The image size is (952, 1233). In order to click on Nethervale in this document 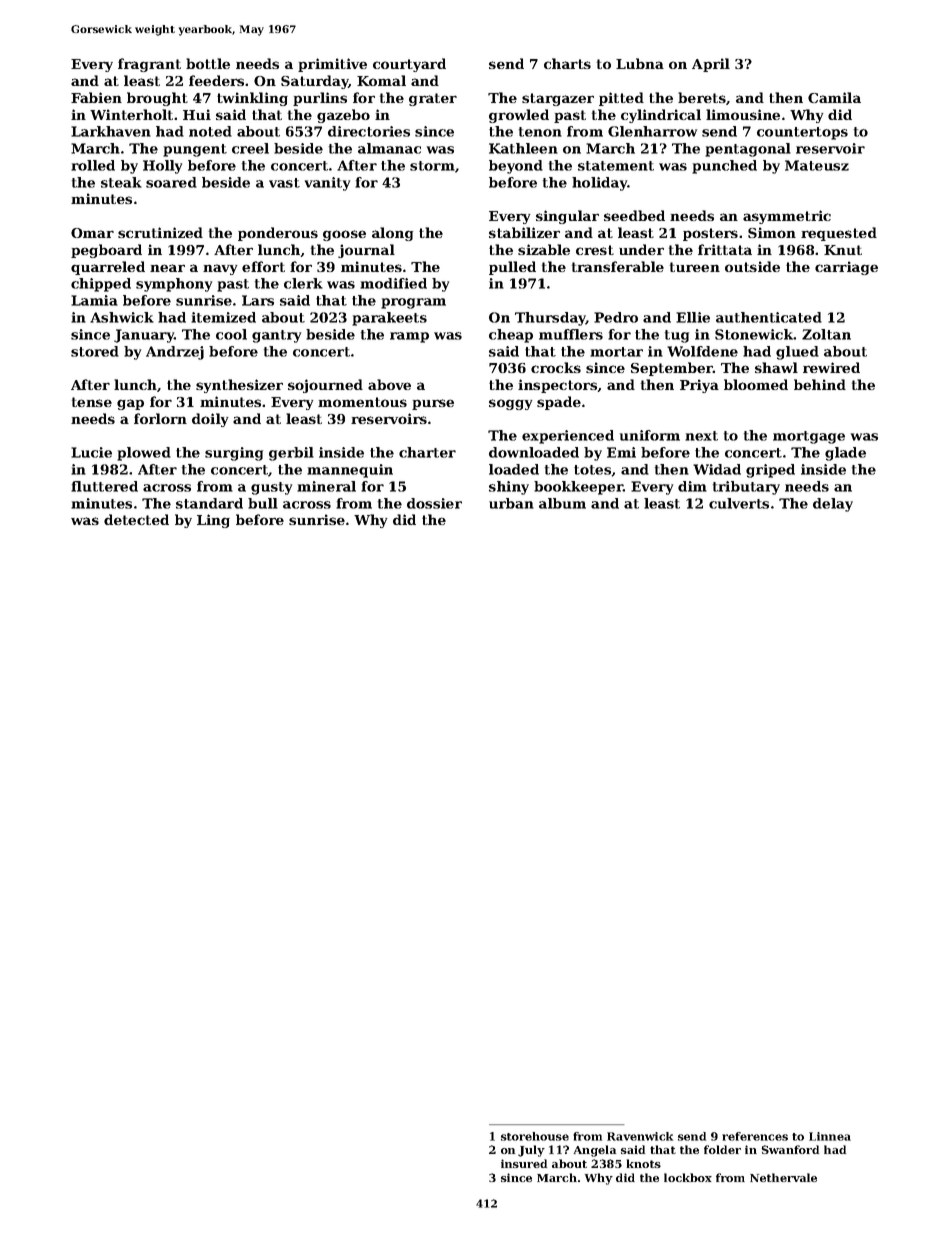, I will do `click(783, 1177)`.
